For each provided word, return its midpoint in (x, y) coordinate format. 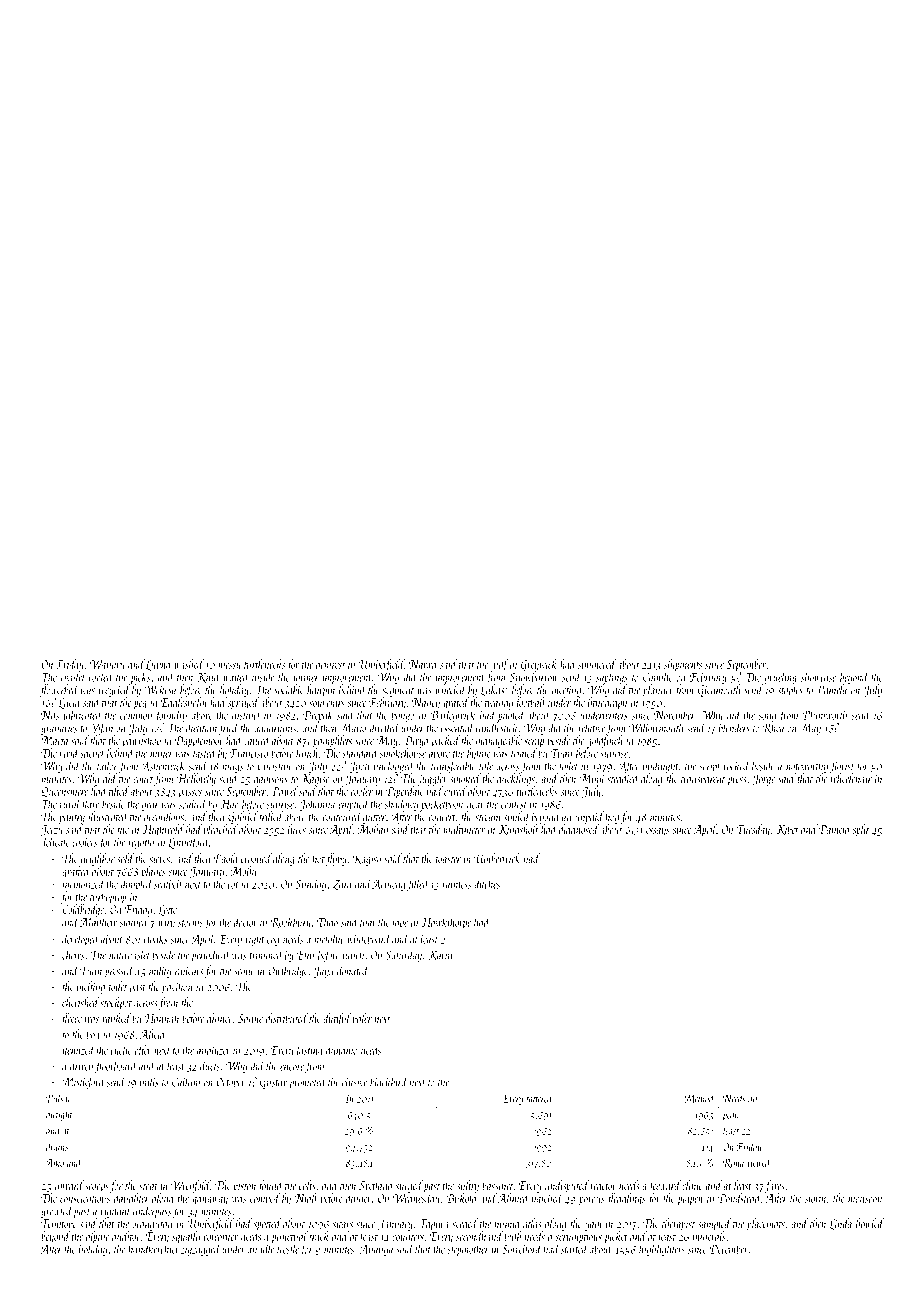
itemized (78, 1050)
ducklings (516, 779)
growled (57, 1211)
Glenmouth (719, 690)
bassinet (498, 1185)
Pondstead (739, 1198)
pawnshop (141, 741)
